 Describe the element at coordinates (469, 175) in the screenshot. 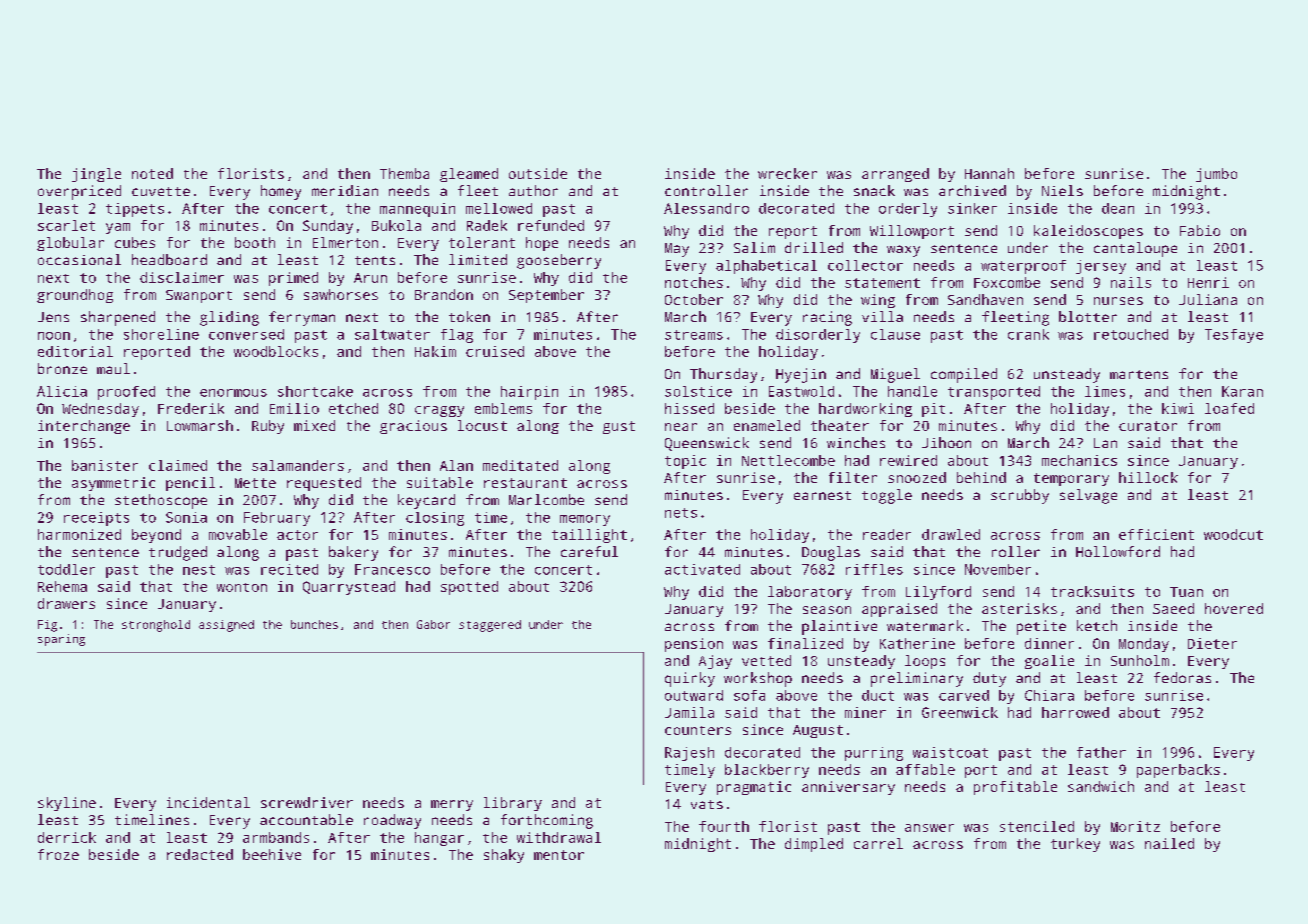

I see `gleamed` at that location.
